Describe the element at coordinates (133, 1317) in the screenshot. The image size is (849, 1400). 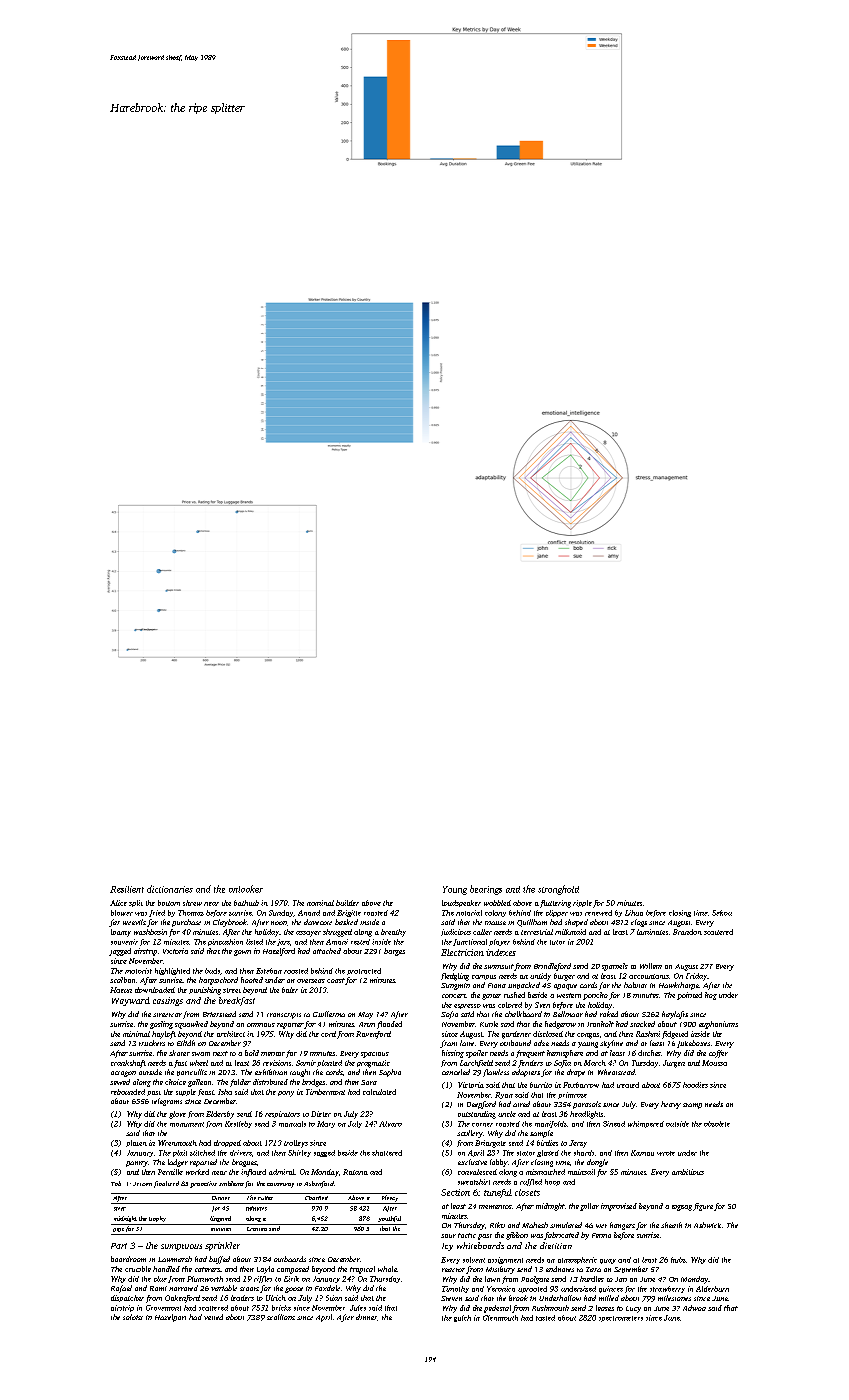
I see `soloist` at that location.
